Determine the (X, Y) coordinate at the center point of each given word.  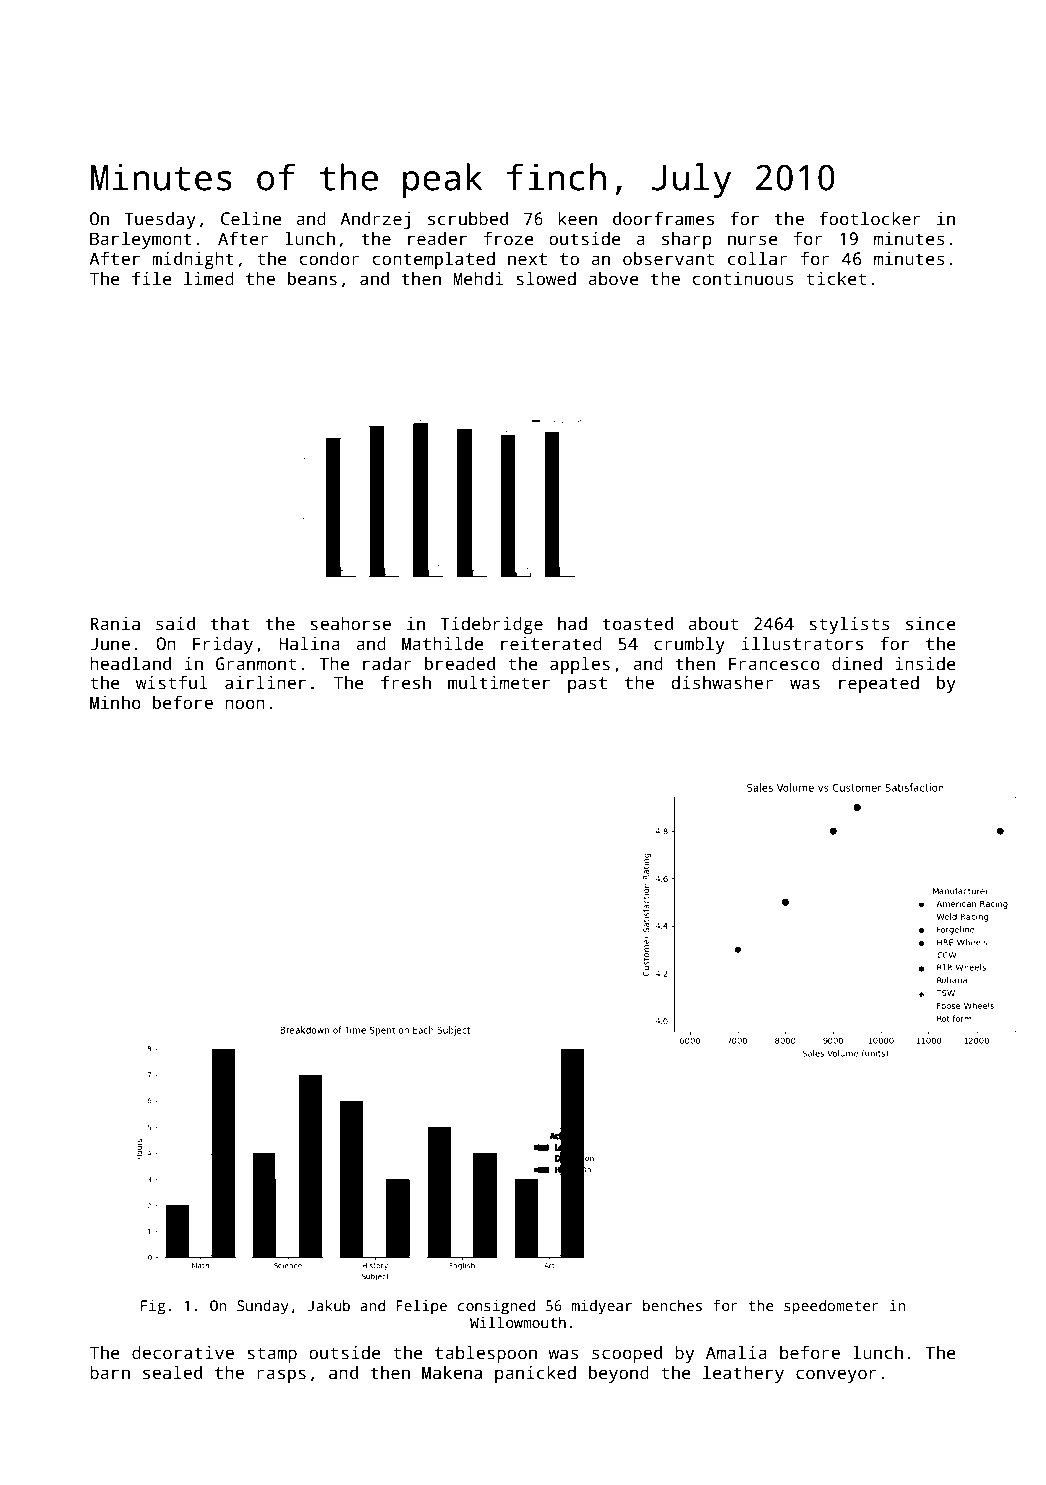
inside (925, 664)
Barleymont (141, 240)
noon (245, 704)
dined (857, 664)
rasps (281, 1376)
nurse (753, 240)
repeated (879, 684)
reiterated (551, 644)
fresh (406, 683)
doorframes (663, 219)
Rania (115, 624)
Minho (115, 703)
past (587, 685)
